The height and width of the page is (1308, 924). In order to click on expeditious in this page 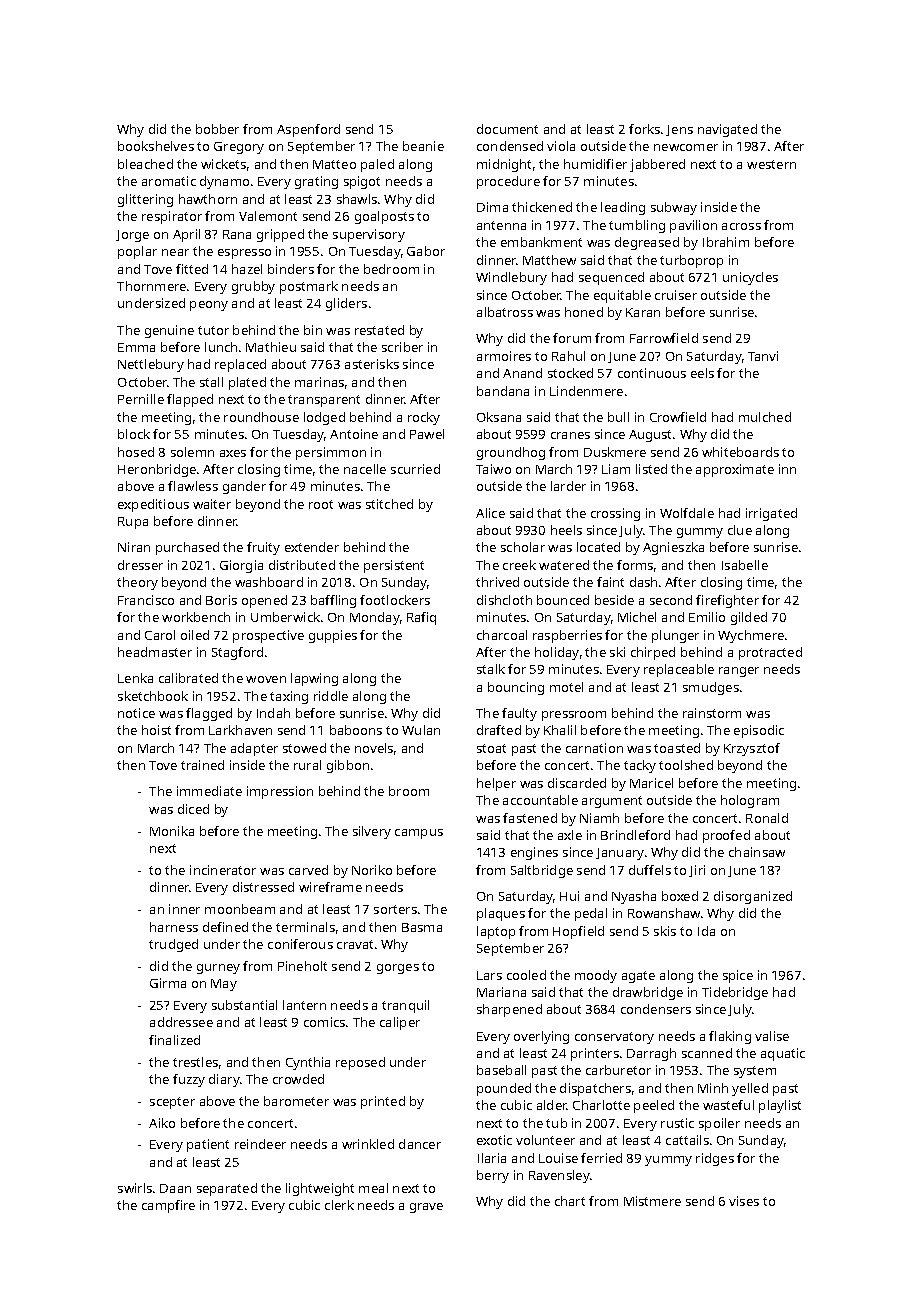, I will do `click(153, 505)`.
